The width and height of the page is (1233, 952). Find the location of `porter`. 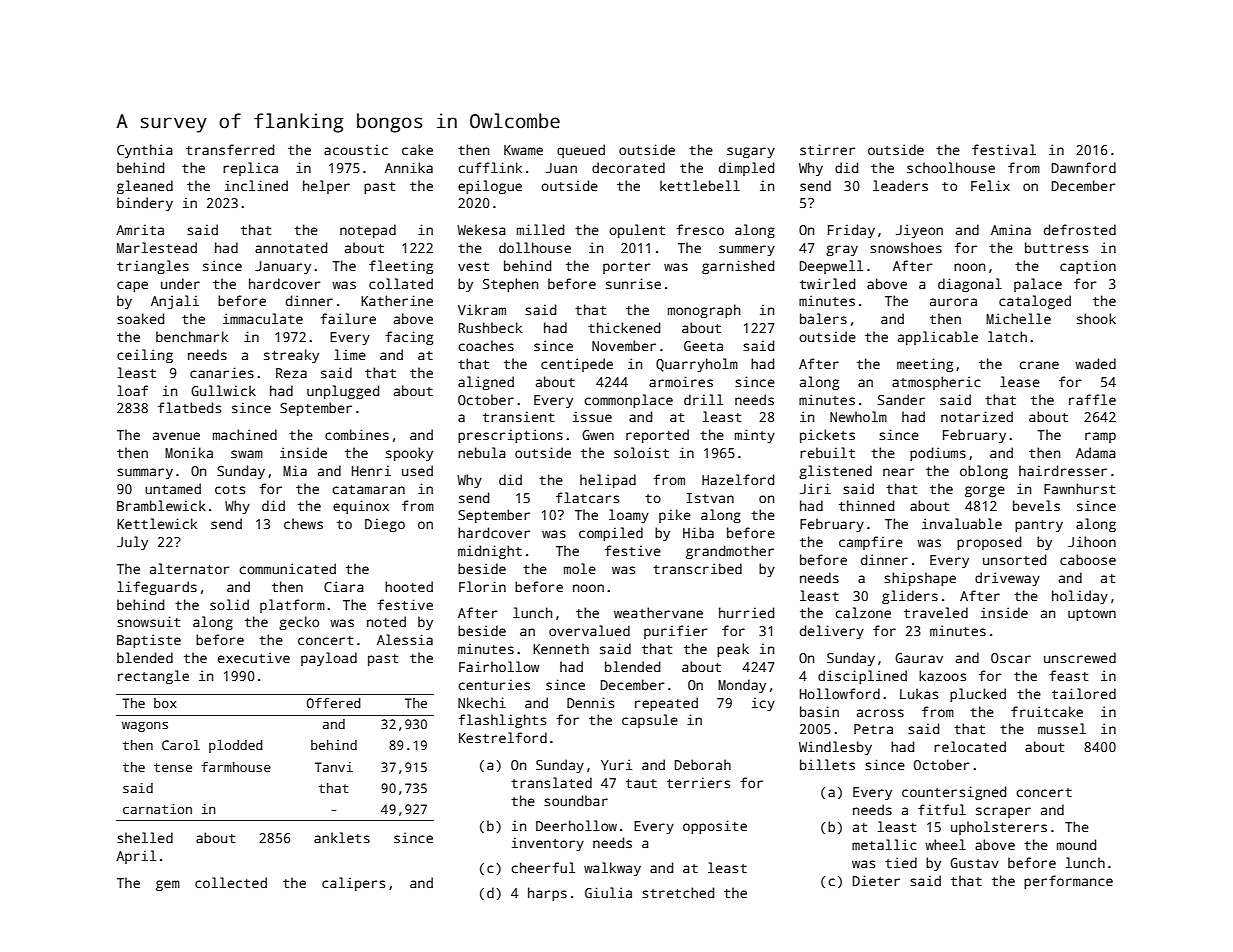

porter is located at coordinates (627, 268).
